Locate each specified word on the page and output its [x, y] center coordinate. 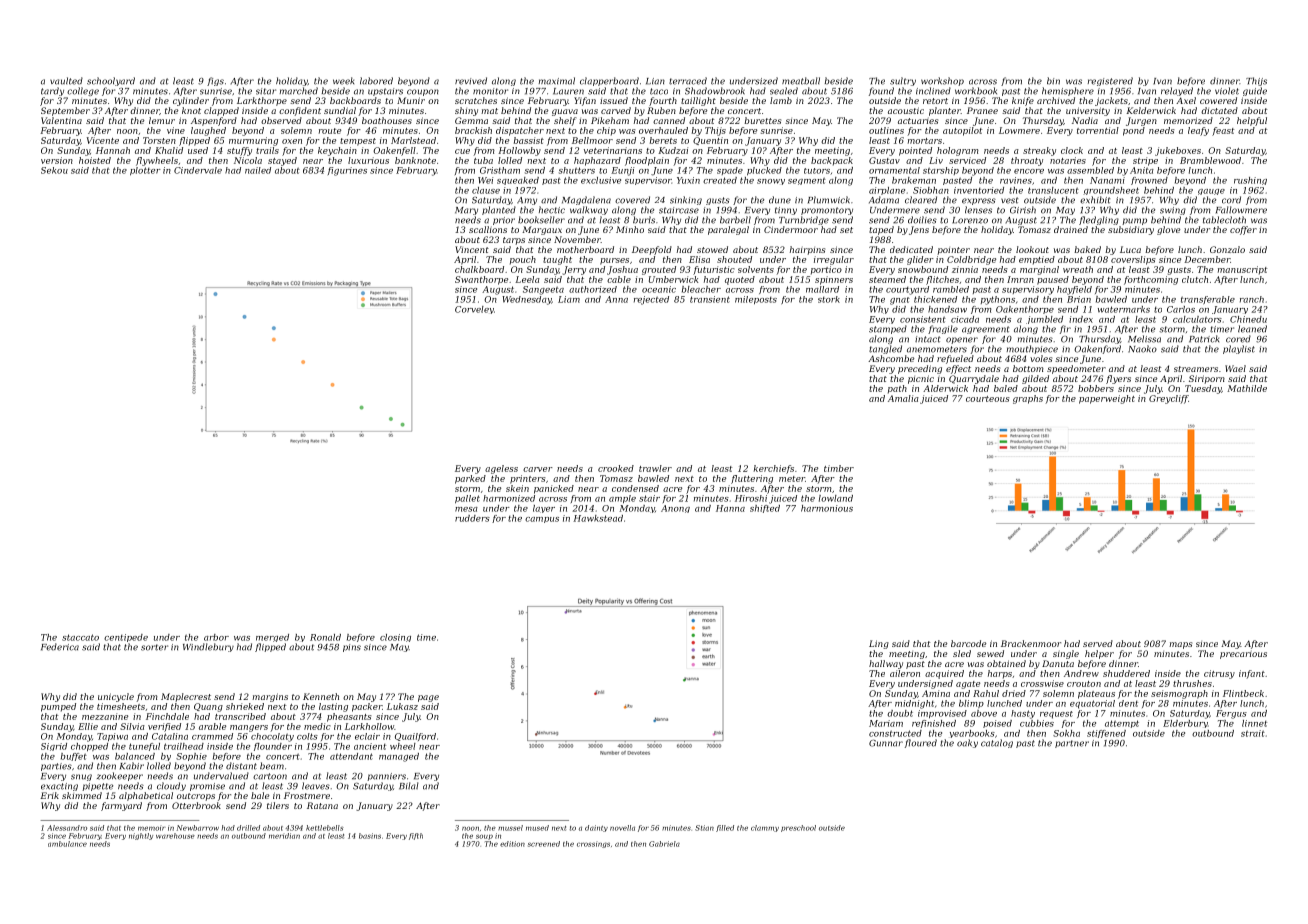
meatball [801, 81]
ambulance [67, 844]
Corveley [474, 310]
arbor [216, 637]
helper [1099, 654]
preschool [798, 828]
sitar [266, 91]
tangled [885, 349]
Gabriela [664, 844]
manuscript [1242, 270]
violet [1227, 91]
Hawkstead [598, 518]
